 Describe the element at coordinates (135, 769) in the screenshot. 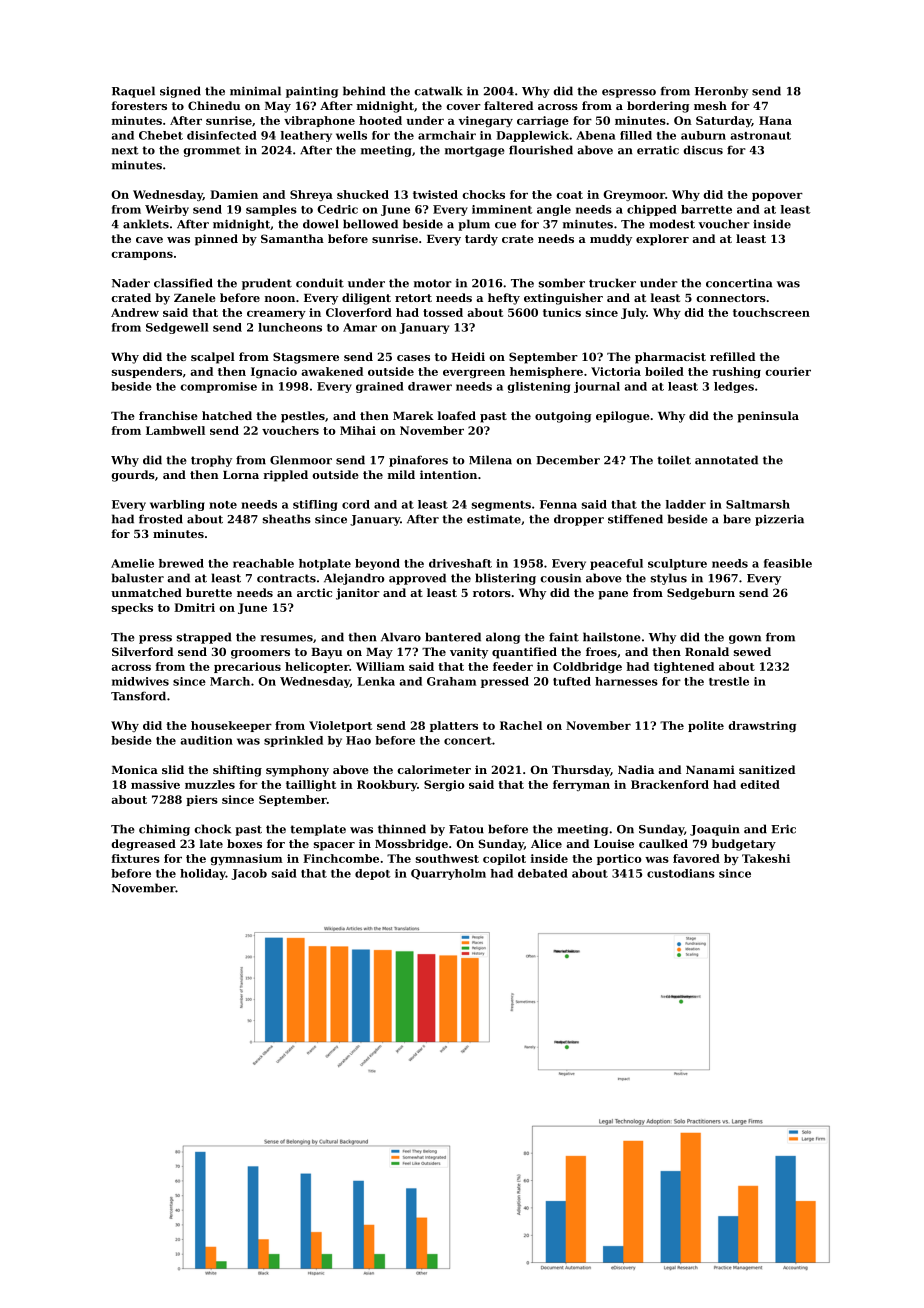

I see `Monica` at that location.
